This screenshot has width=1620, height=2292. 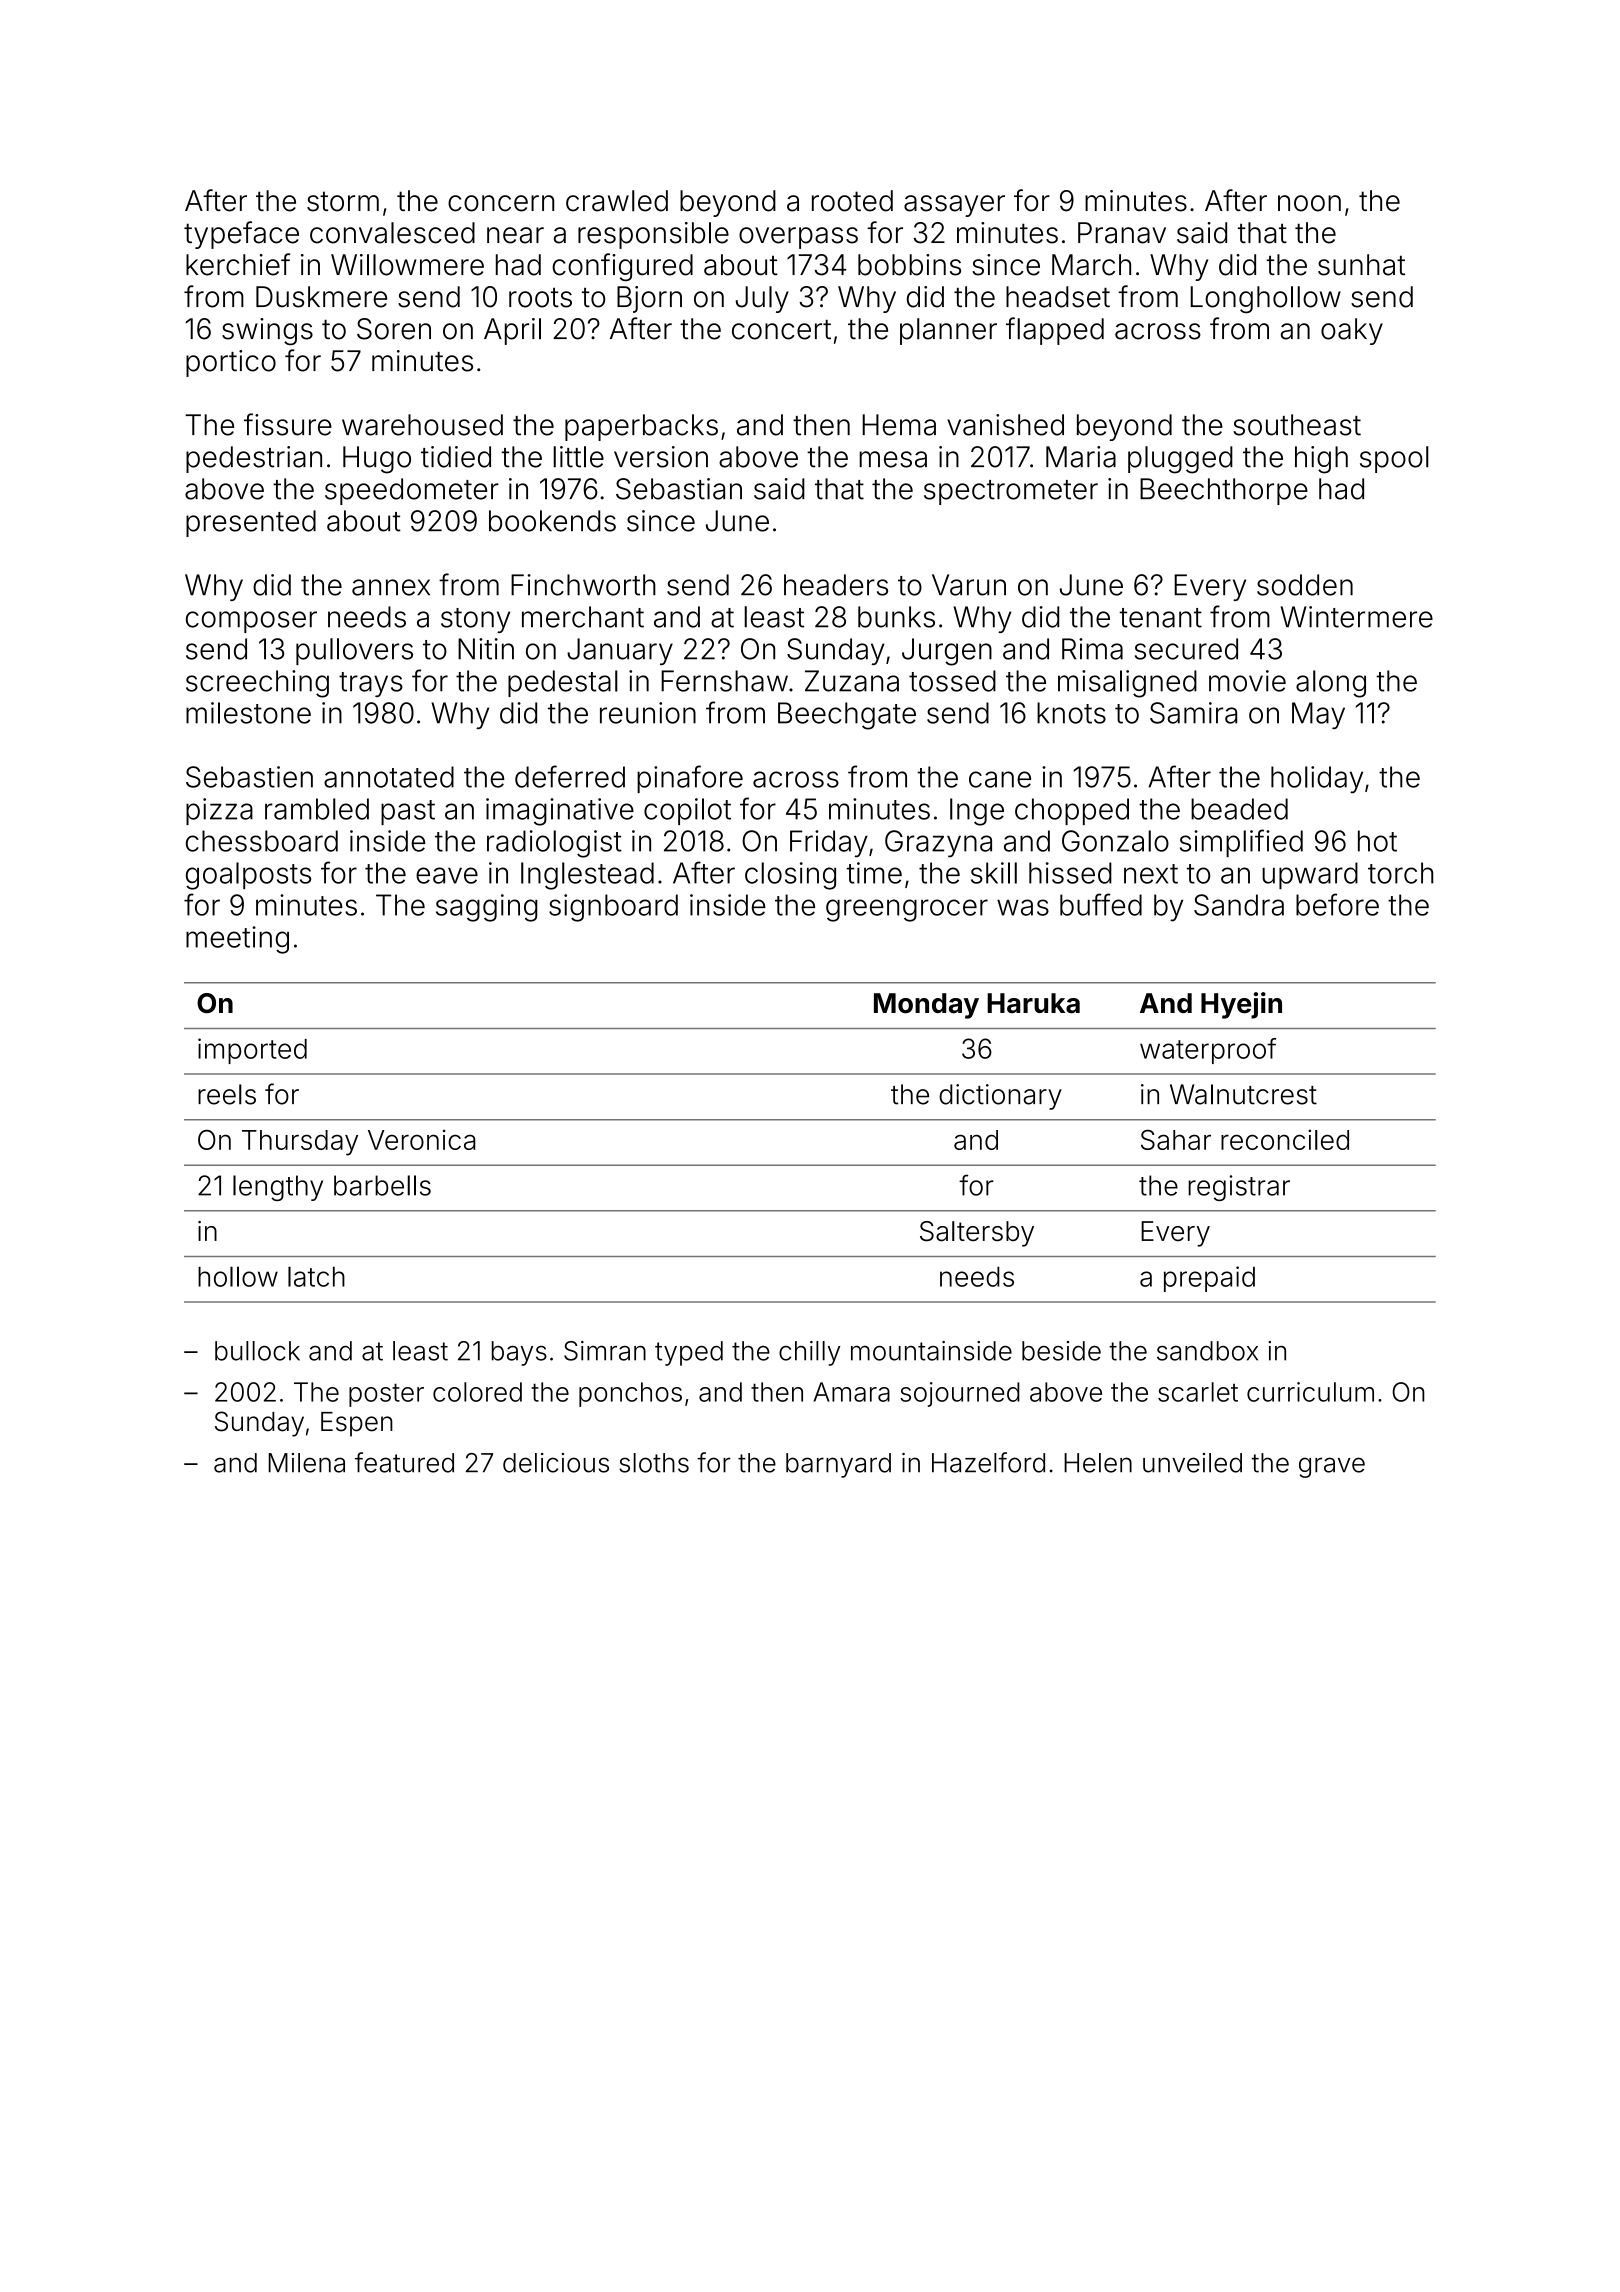 What do you see at coordinates (1101, 904) in the screenshot?
I see `buffed` at bounding box center [1101, 904].
